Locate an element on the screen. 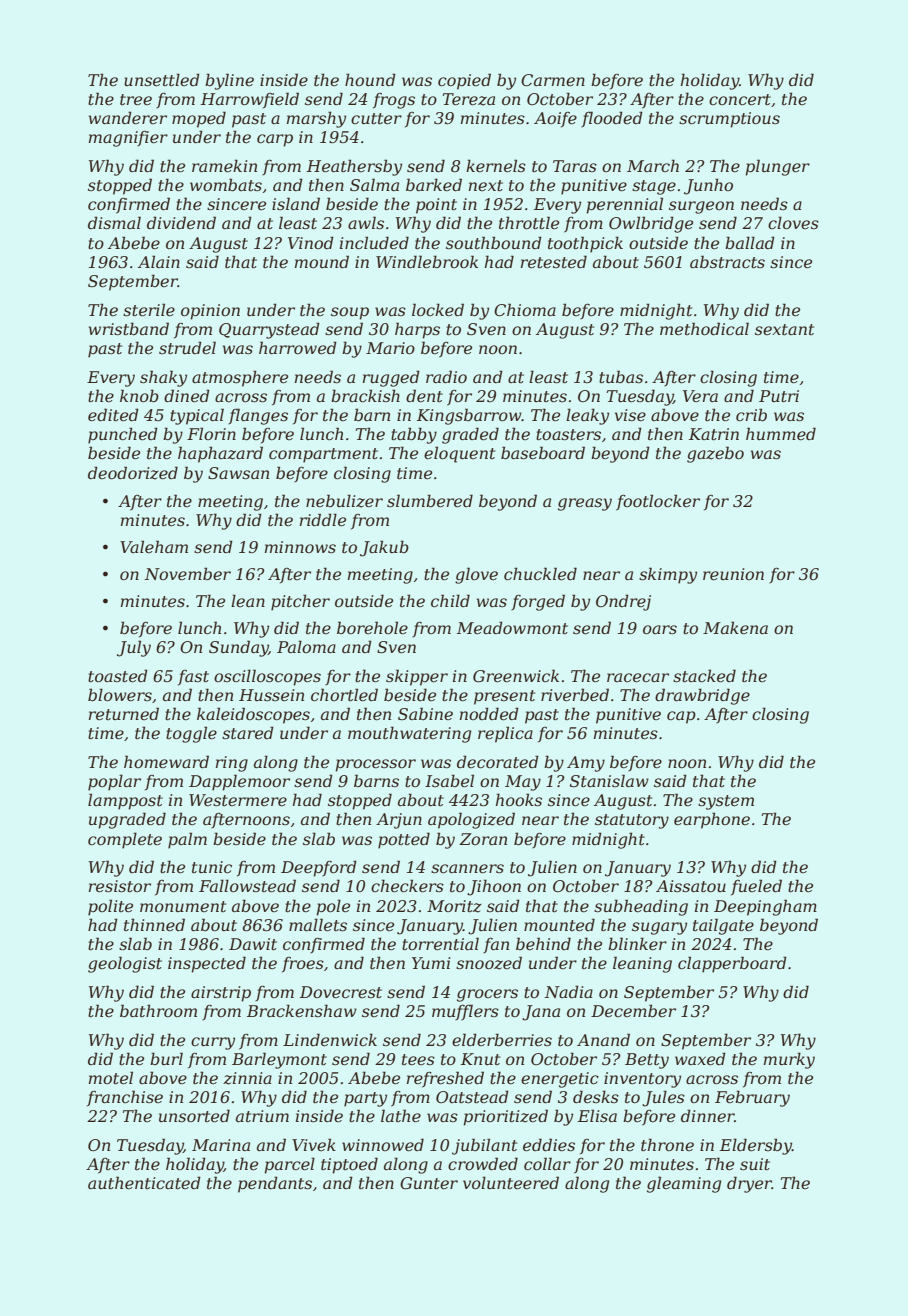 This screenshot has height=1316, width=908. fast is located at coordinates (193, 678).
